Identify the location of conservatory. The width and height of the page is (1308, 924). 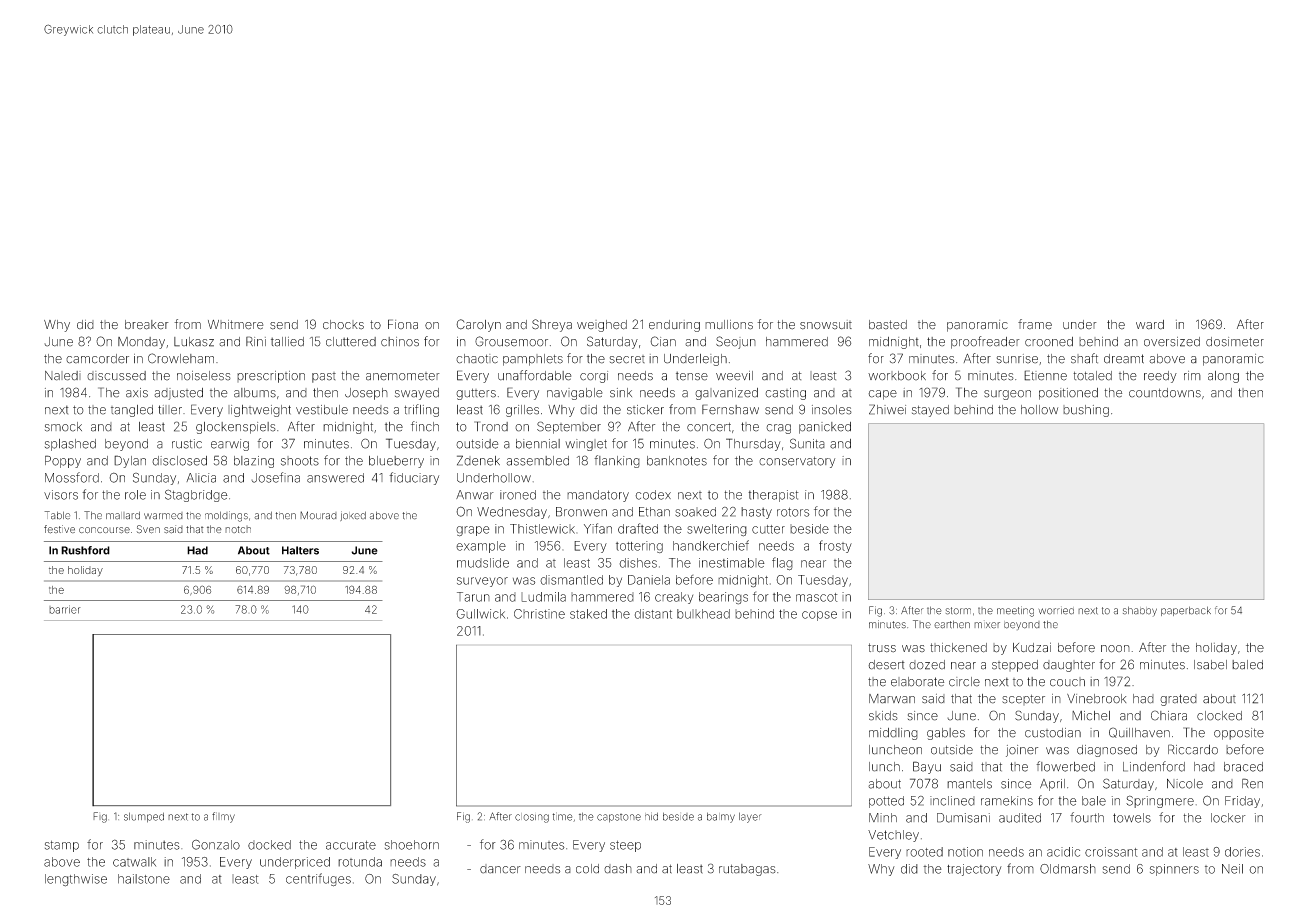
(797, 462).
